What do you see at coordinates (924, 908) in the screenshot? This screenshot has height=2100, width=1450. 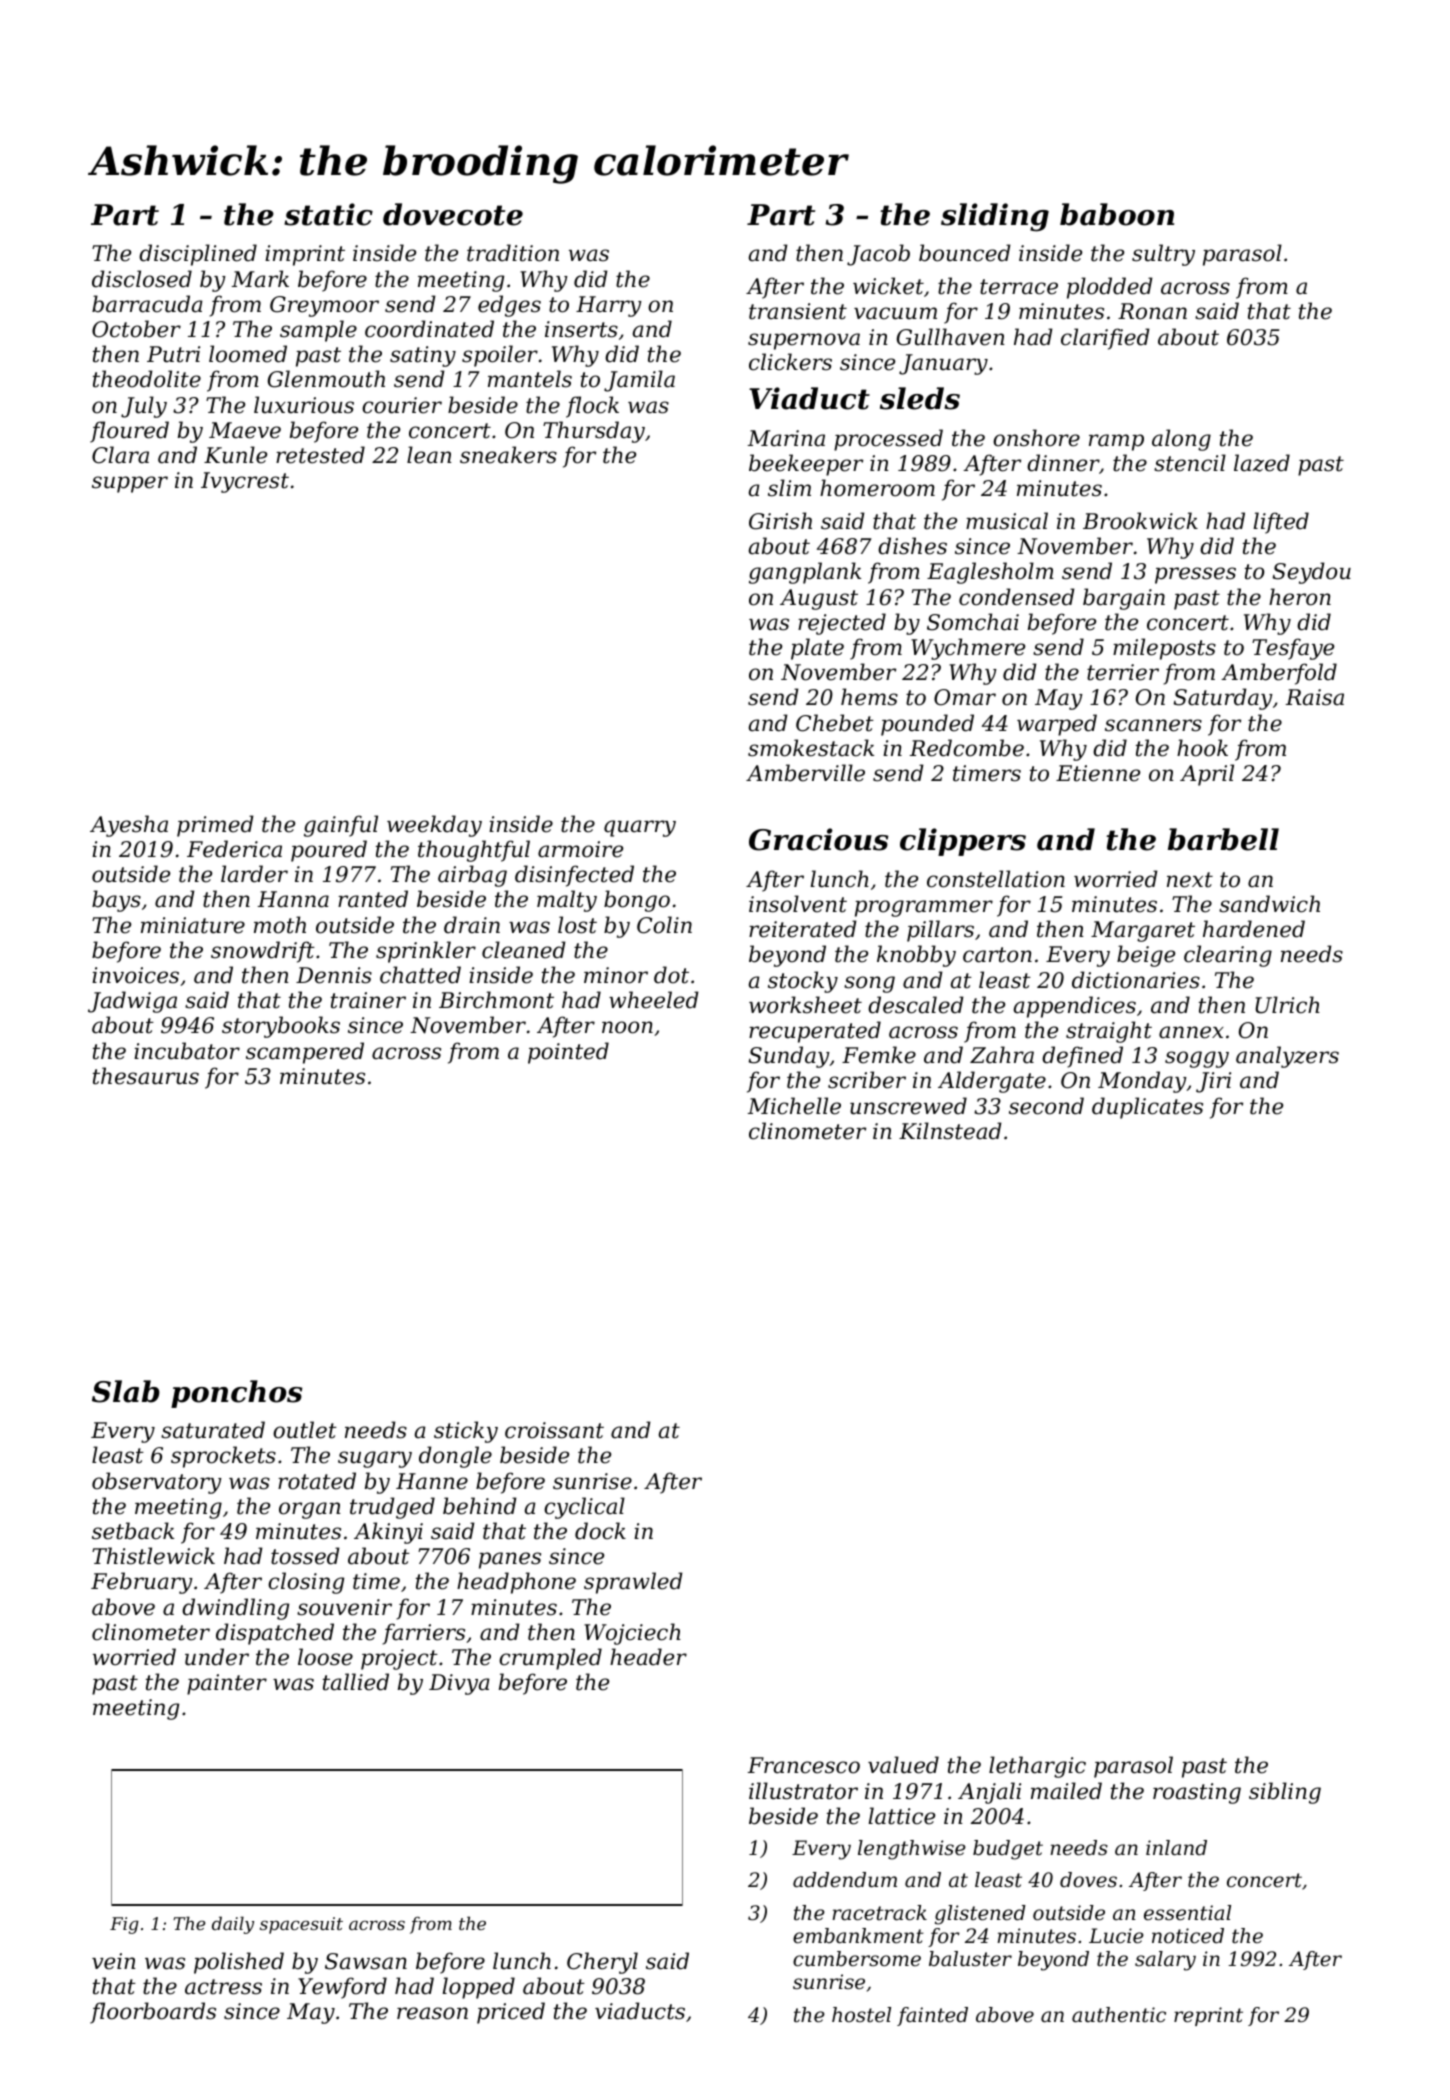 I see `programmer` at bounding box center [924, 908].
